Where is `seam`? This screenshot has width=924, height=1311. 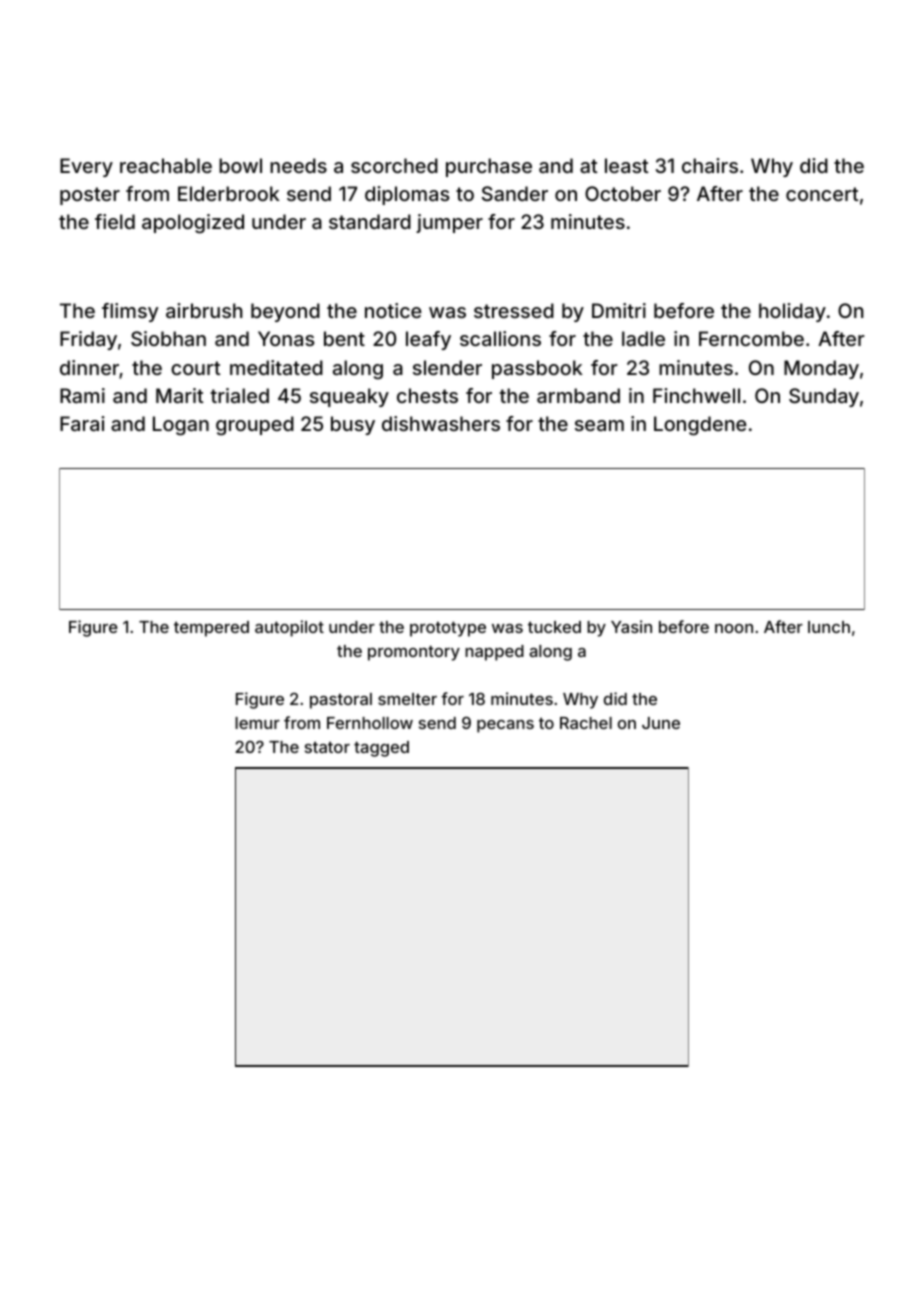 seam is located at coordinates (599, 425).
